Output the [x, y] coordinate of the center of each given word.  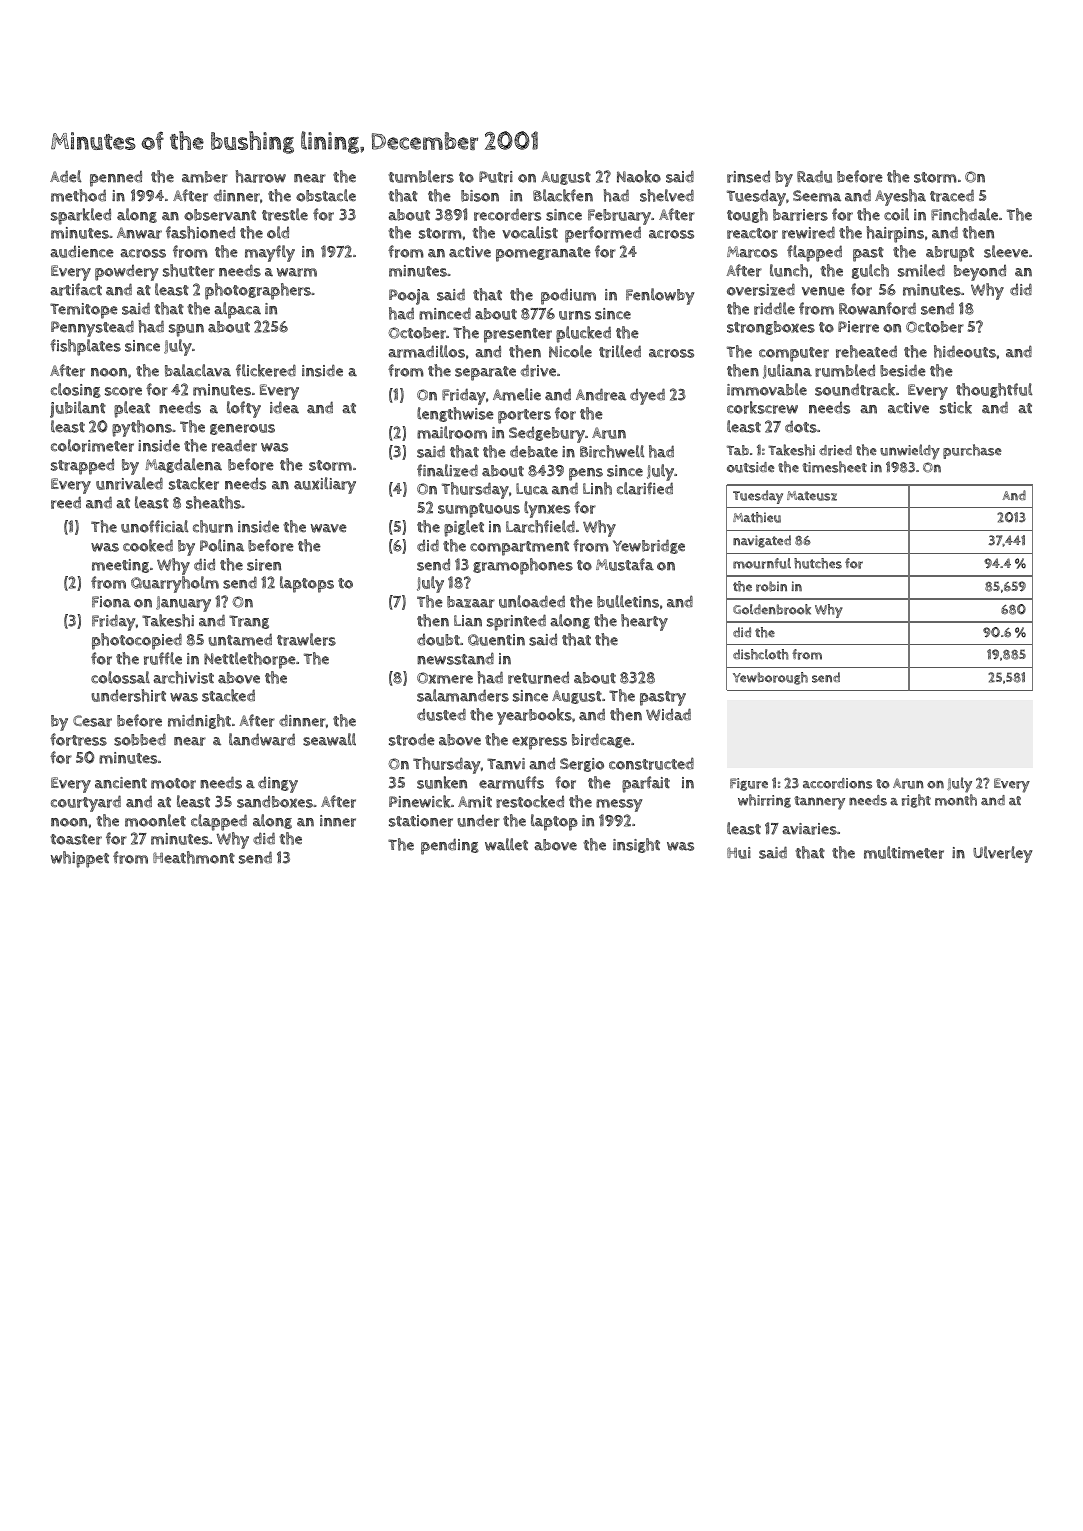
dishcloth [760, 654]
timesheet [834, 467]
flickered [266, 370]
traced [952, 195]
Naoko [639, 176]
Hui [739, 853]
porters [524, 416]
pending [450, 846]
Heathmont [194, 857]
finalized [447, 470]
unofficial [155, 526]
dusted [441, 714]
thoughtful [994, 390]
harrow [260, 176]
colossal [120, 677]
